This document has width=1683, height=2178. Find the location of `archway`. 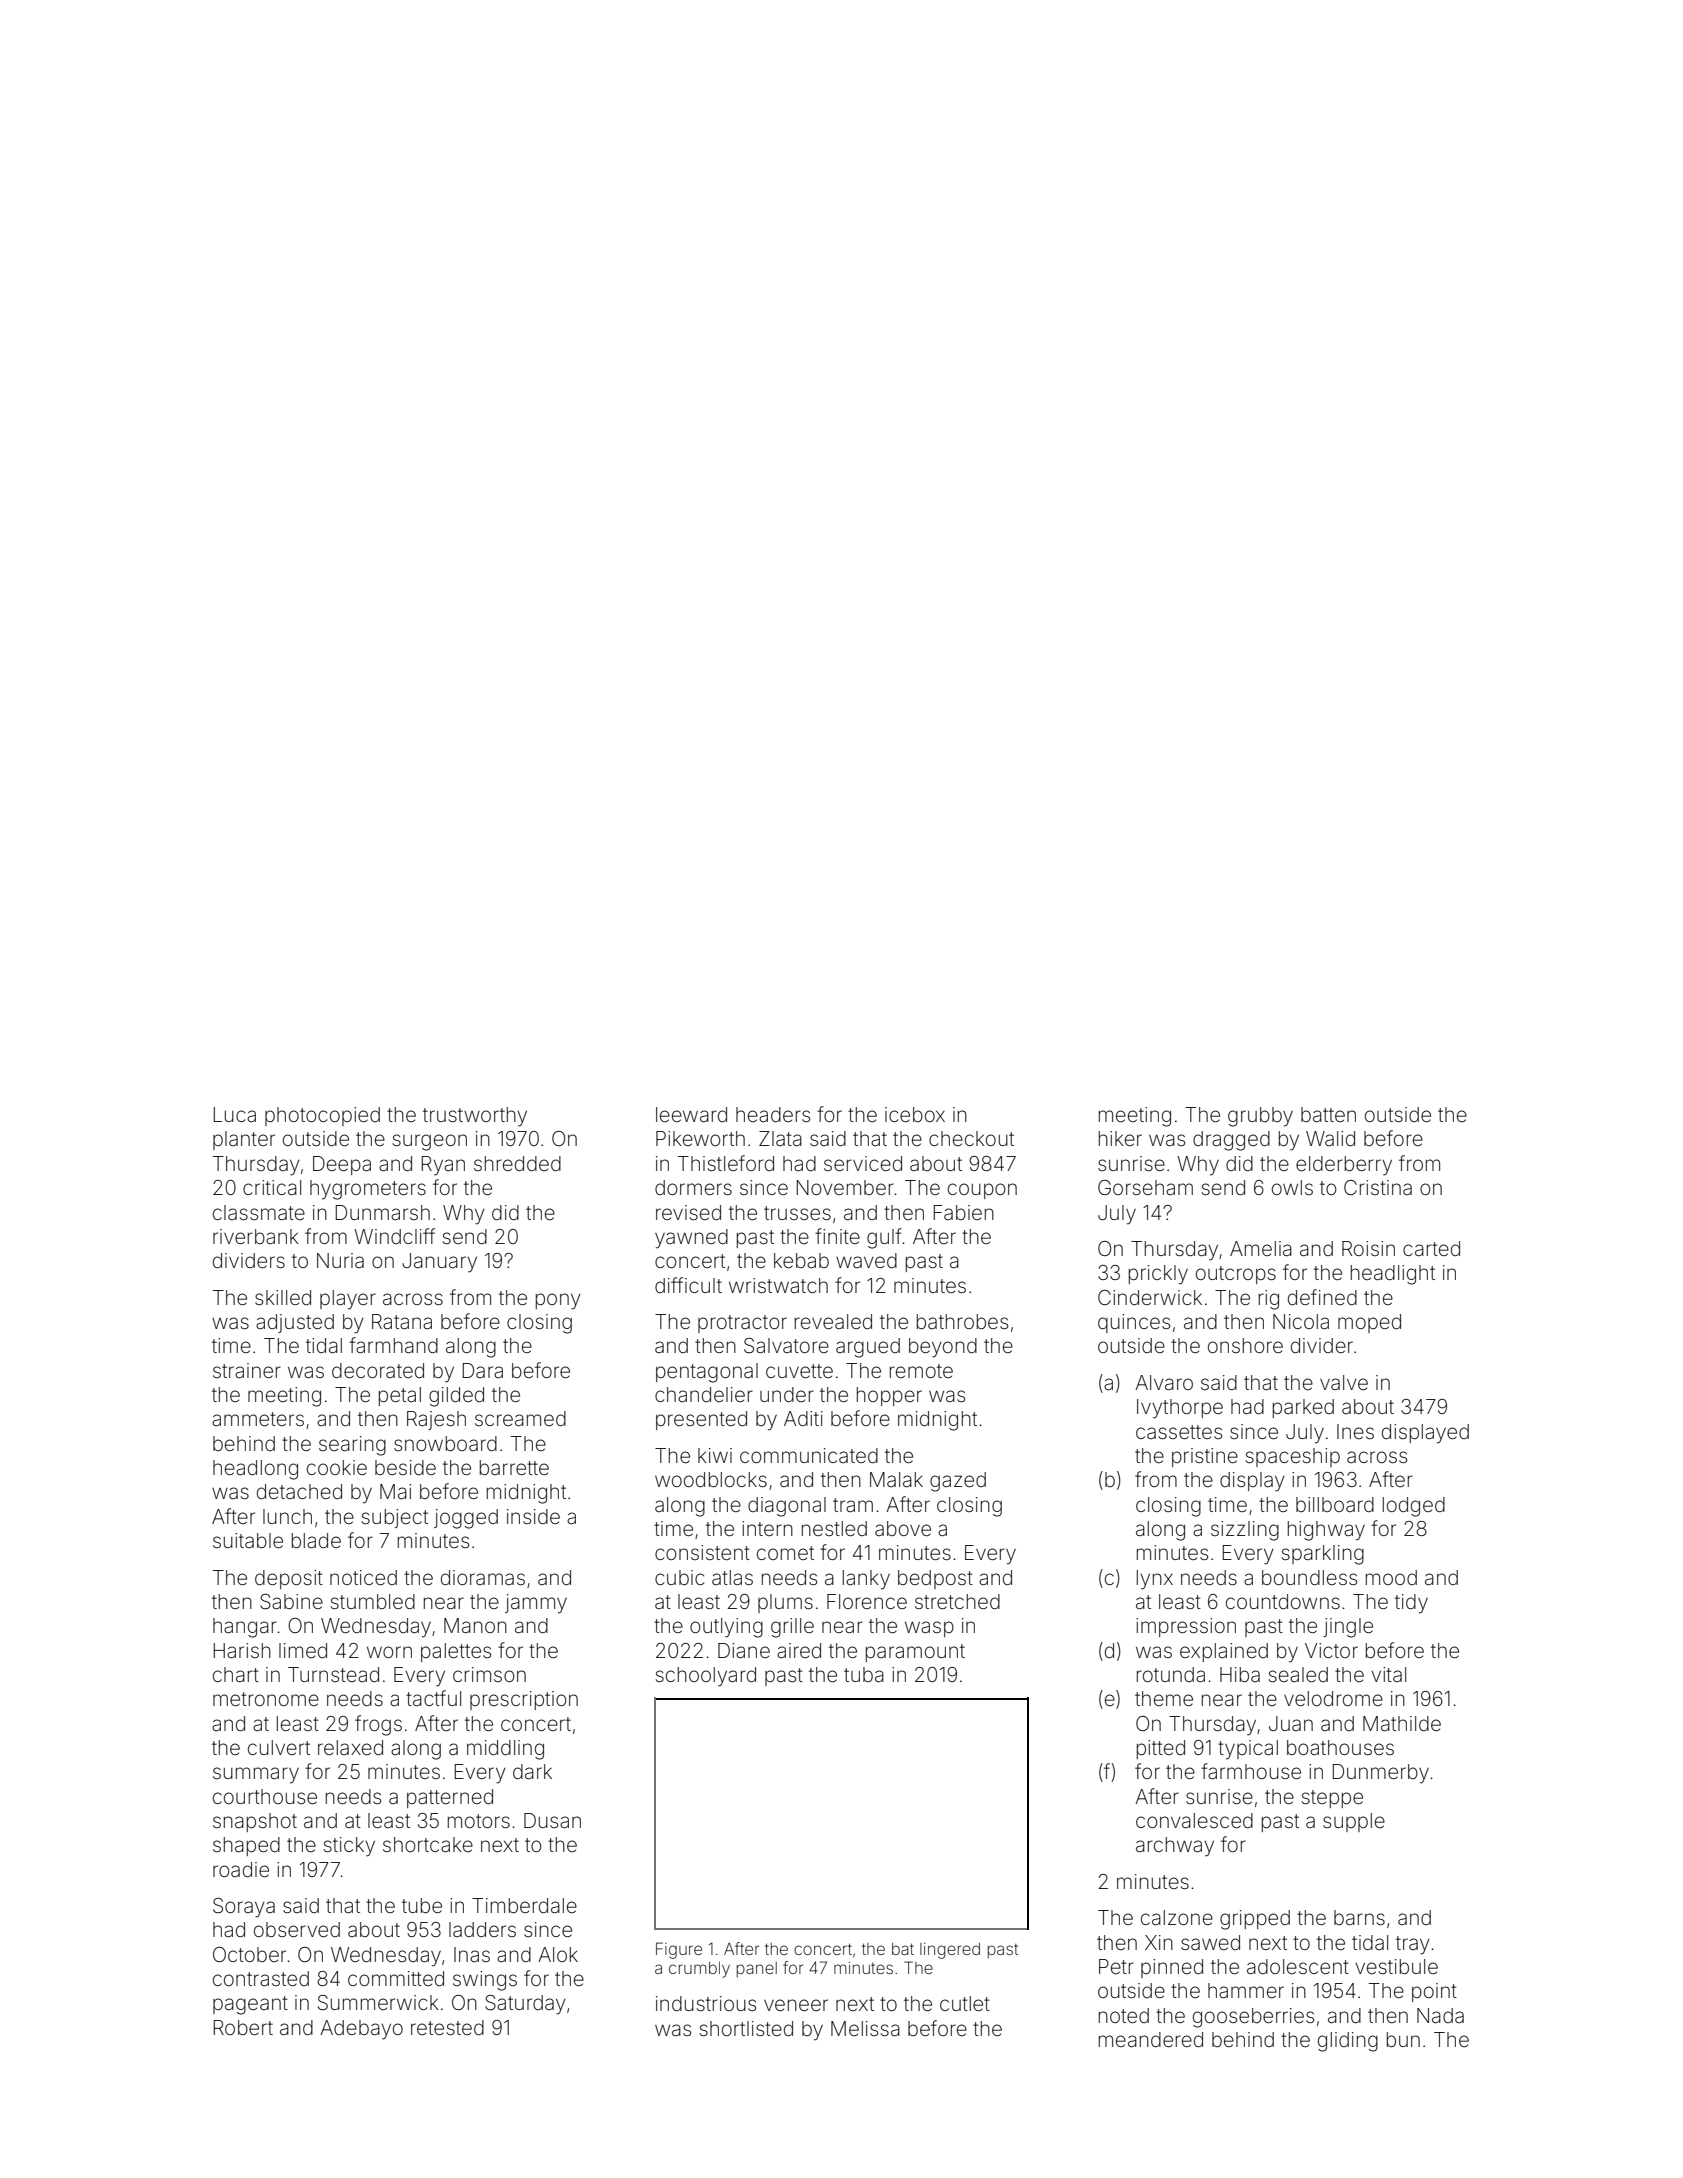

archway is located at coordinates (1175, 1847).
